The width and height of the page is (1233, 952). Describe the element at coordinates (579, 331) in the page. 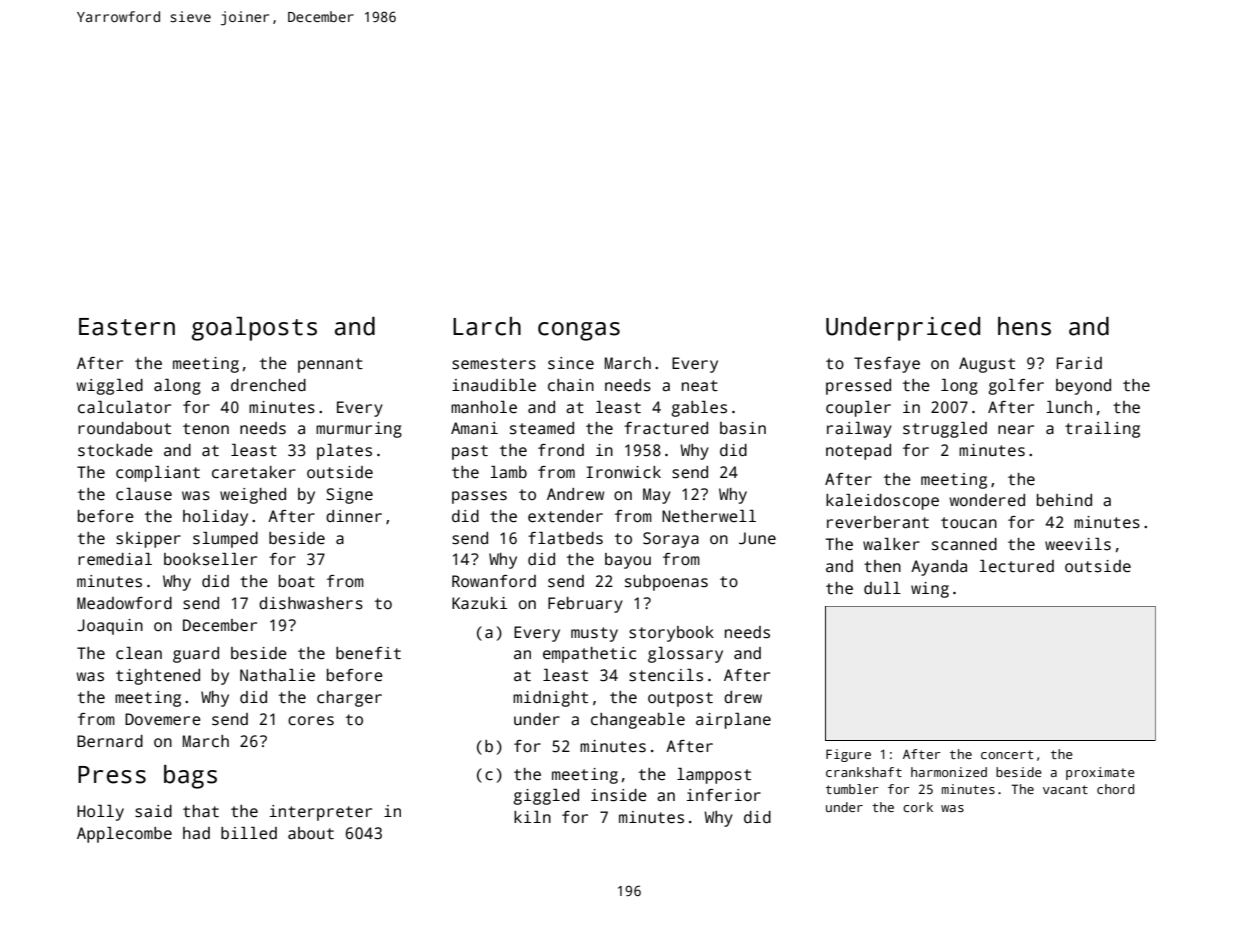

I see `congas` at that location.
